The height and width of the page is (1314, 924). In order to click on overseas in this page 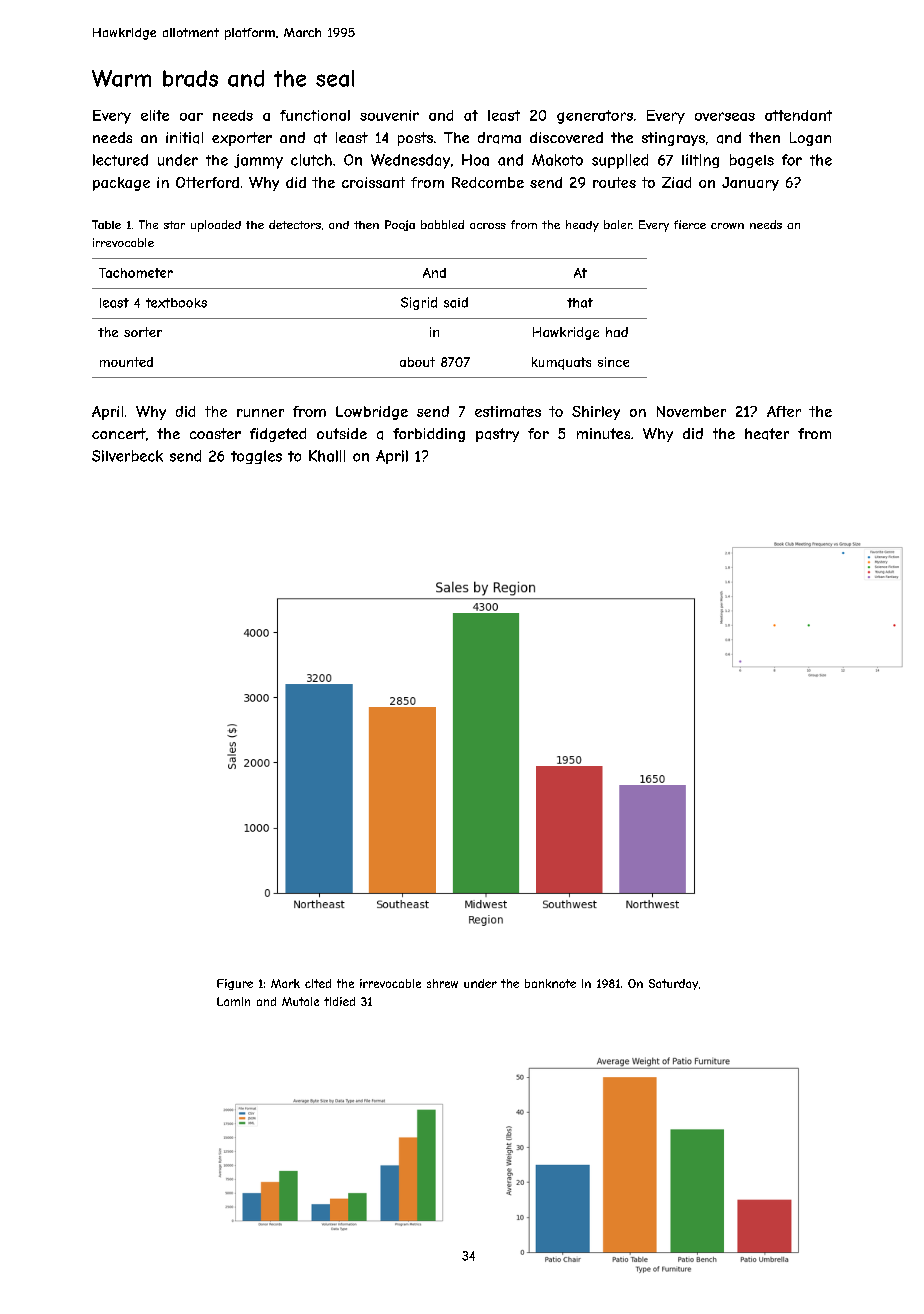, I will do `click(725, 116)`.
